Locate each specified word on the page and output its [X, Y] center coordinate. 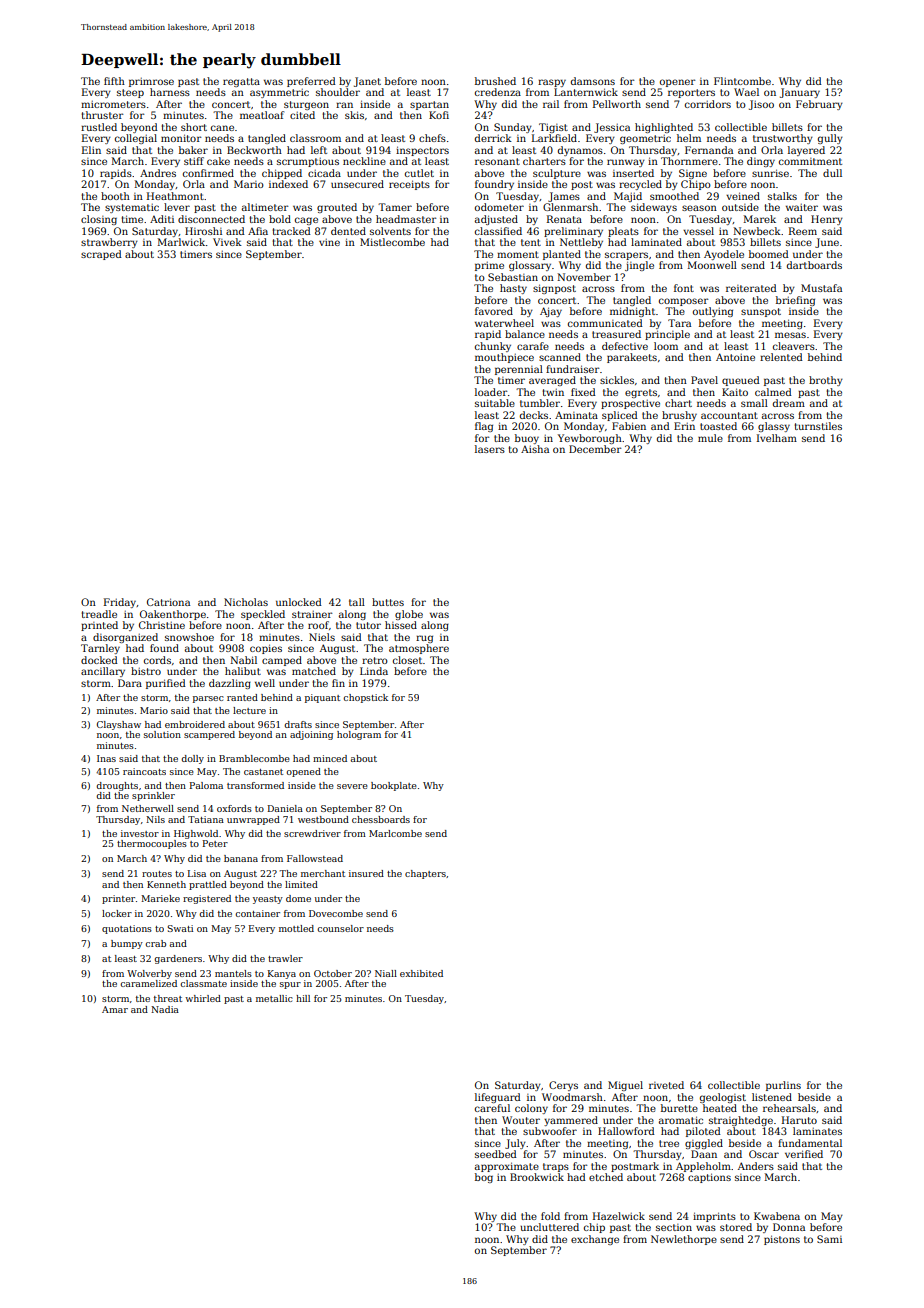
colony [531, 1109]
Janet [367, 82]
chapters [425, 874]
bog [484, 1178]
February [819, 105]
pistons [782, 1240]
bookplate [394, 786]
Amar [115, 1009]
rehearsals [789, 1108]
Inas [106, 758]
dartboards [814, 265]
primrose [151, 82]
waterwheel [504, 323]
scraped [101, 255]
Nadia [165, 1009]
